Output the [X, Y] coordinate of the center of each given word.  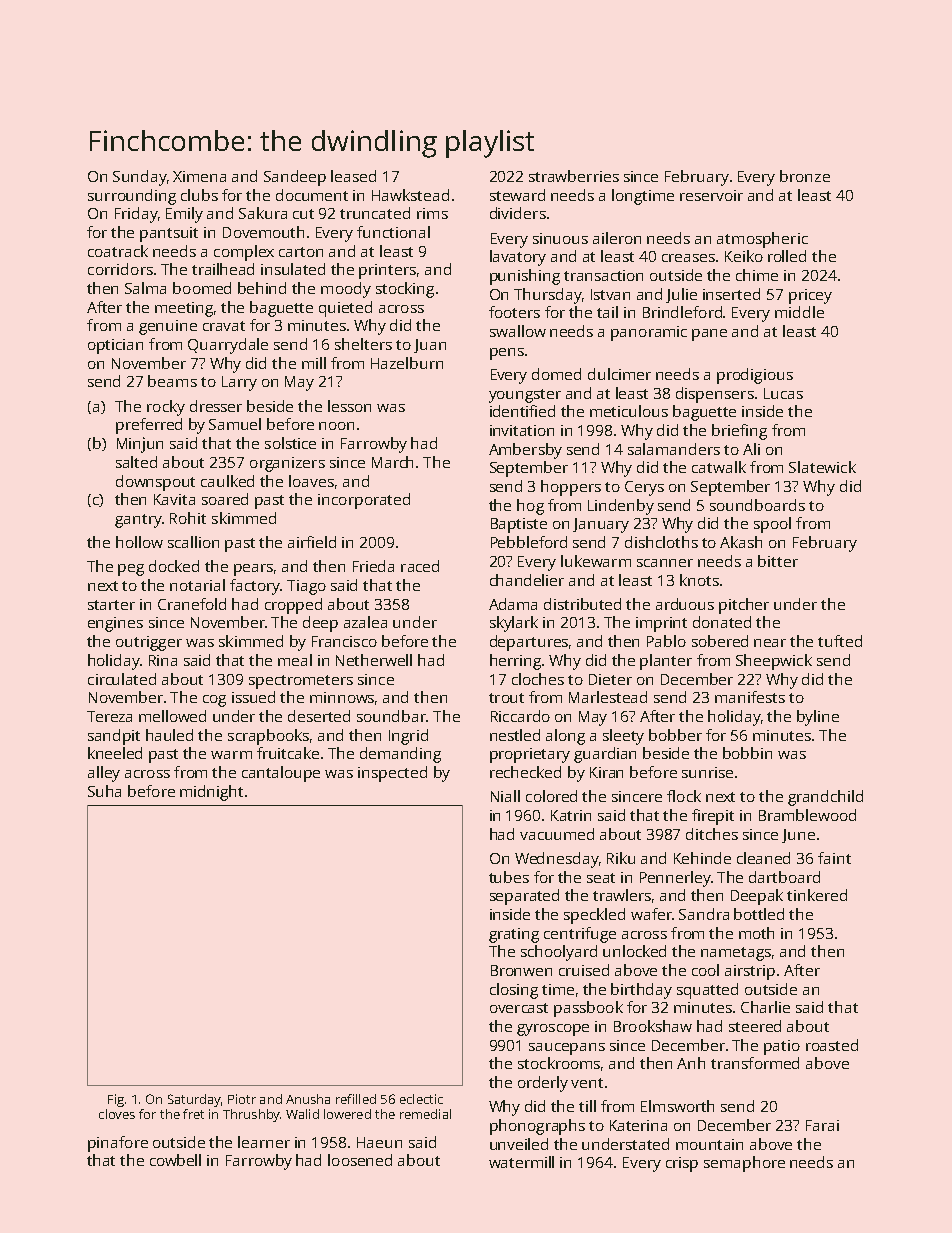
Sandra [704, 914]
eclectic [421, 1099]
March [392, 462]
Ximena [199, 176]
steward [517, 195]
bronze [805, 176]
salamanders [674, 449]
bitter [778, 561]
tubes [509, 877]
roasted [832, 1045]
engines [115, 624]
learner [264, 1142]
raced [420, 566]
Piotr [242, 1099]
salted [136, 462]
